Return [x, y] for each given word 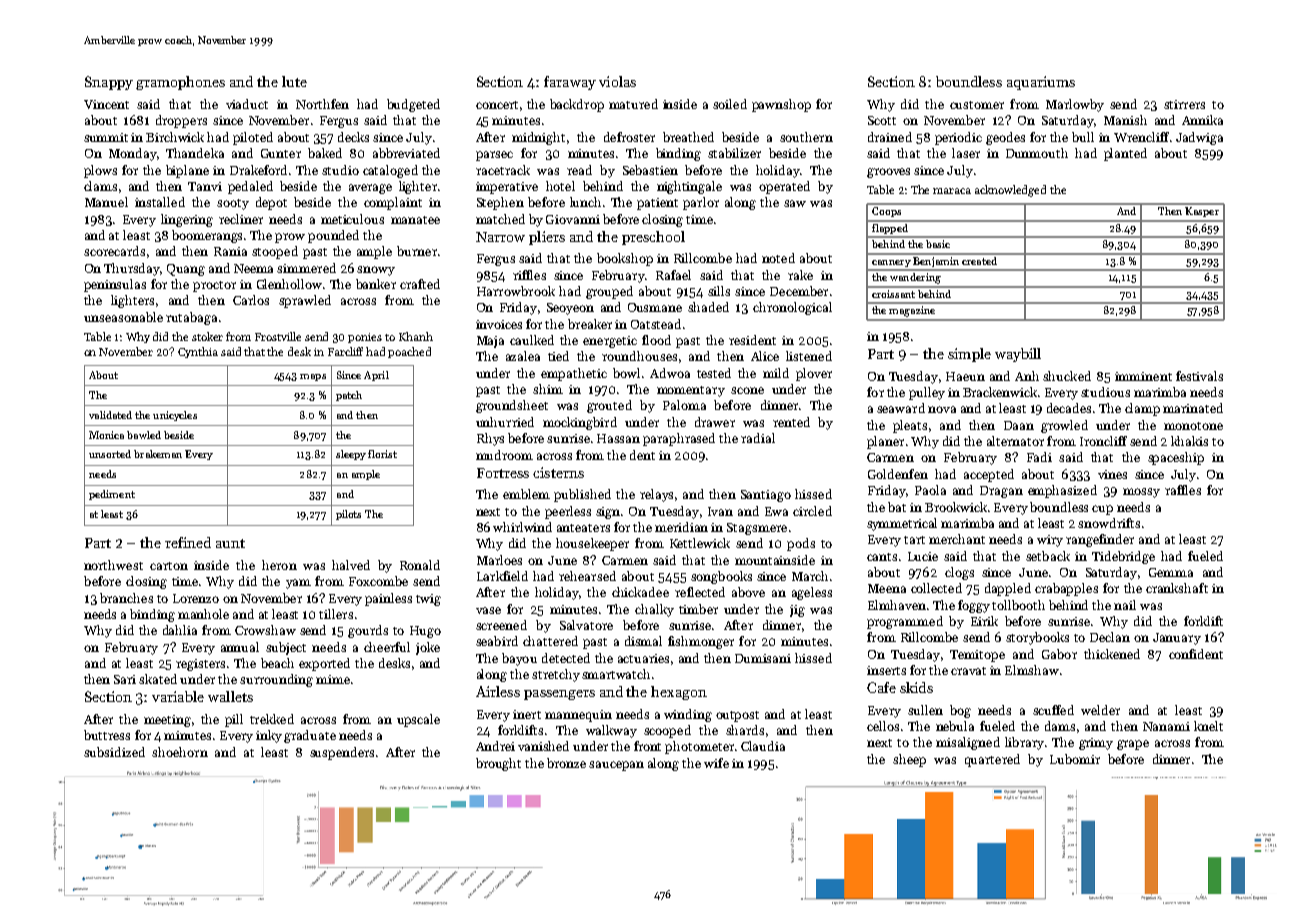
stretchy [556, 675]
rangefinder [1100, 540]
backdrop [577, 105]
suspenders [342, 753]
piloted [253, 138]
